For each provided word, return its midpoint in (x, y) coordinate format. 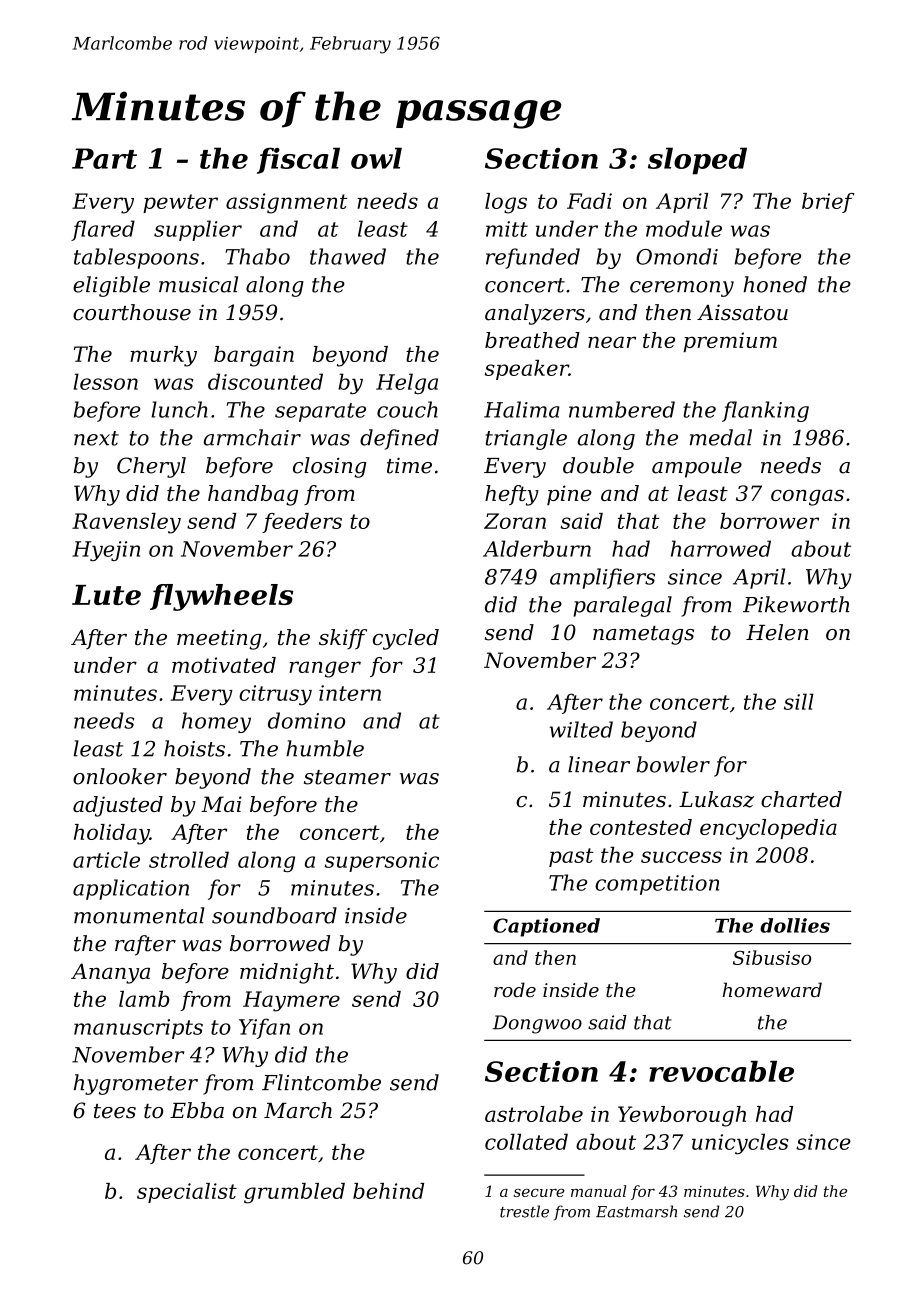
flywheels (221, 597)
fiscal (298, 160)
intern (350, 693)
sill (799, 701)
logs (506, 203)
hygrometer (136, 1084)
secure (539, 1193)
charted (801, 799)
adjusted (118, 806)
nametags (643, 635)
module (684, 228)
